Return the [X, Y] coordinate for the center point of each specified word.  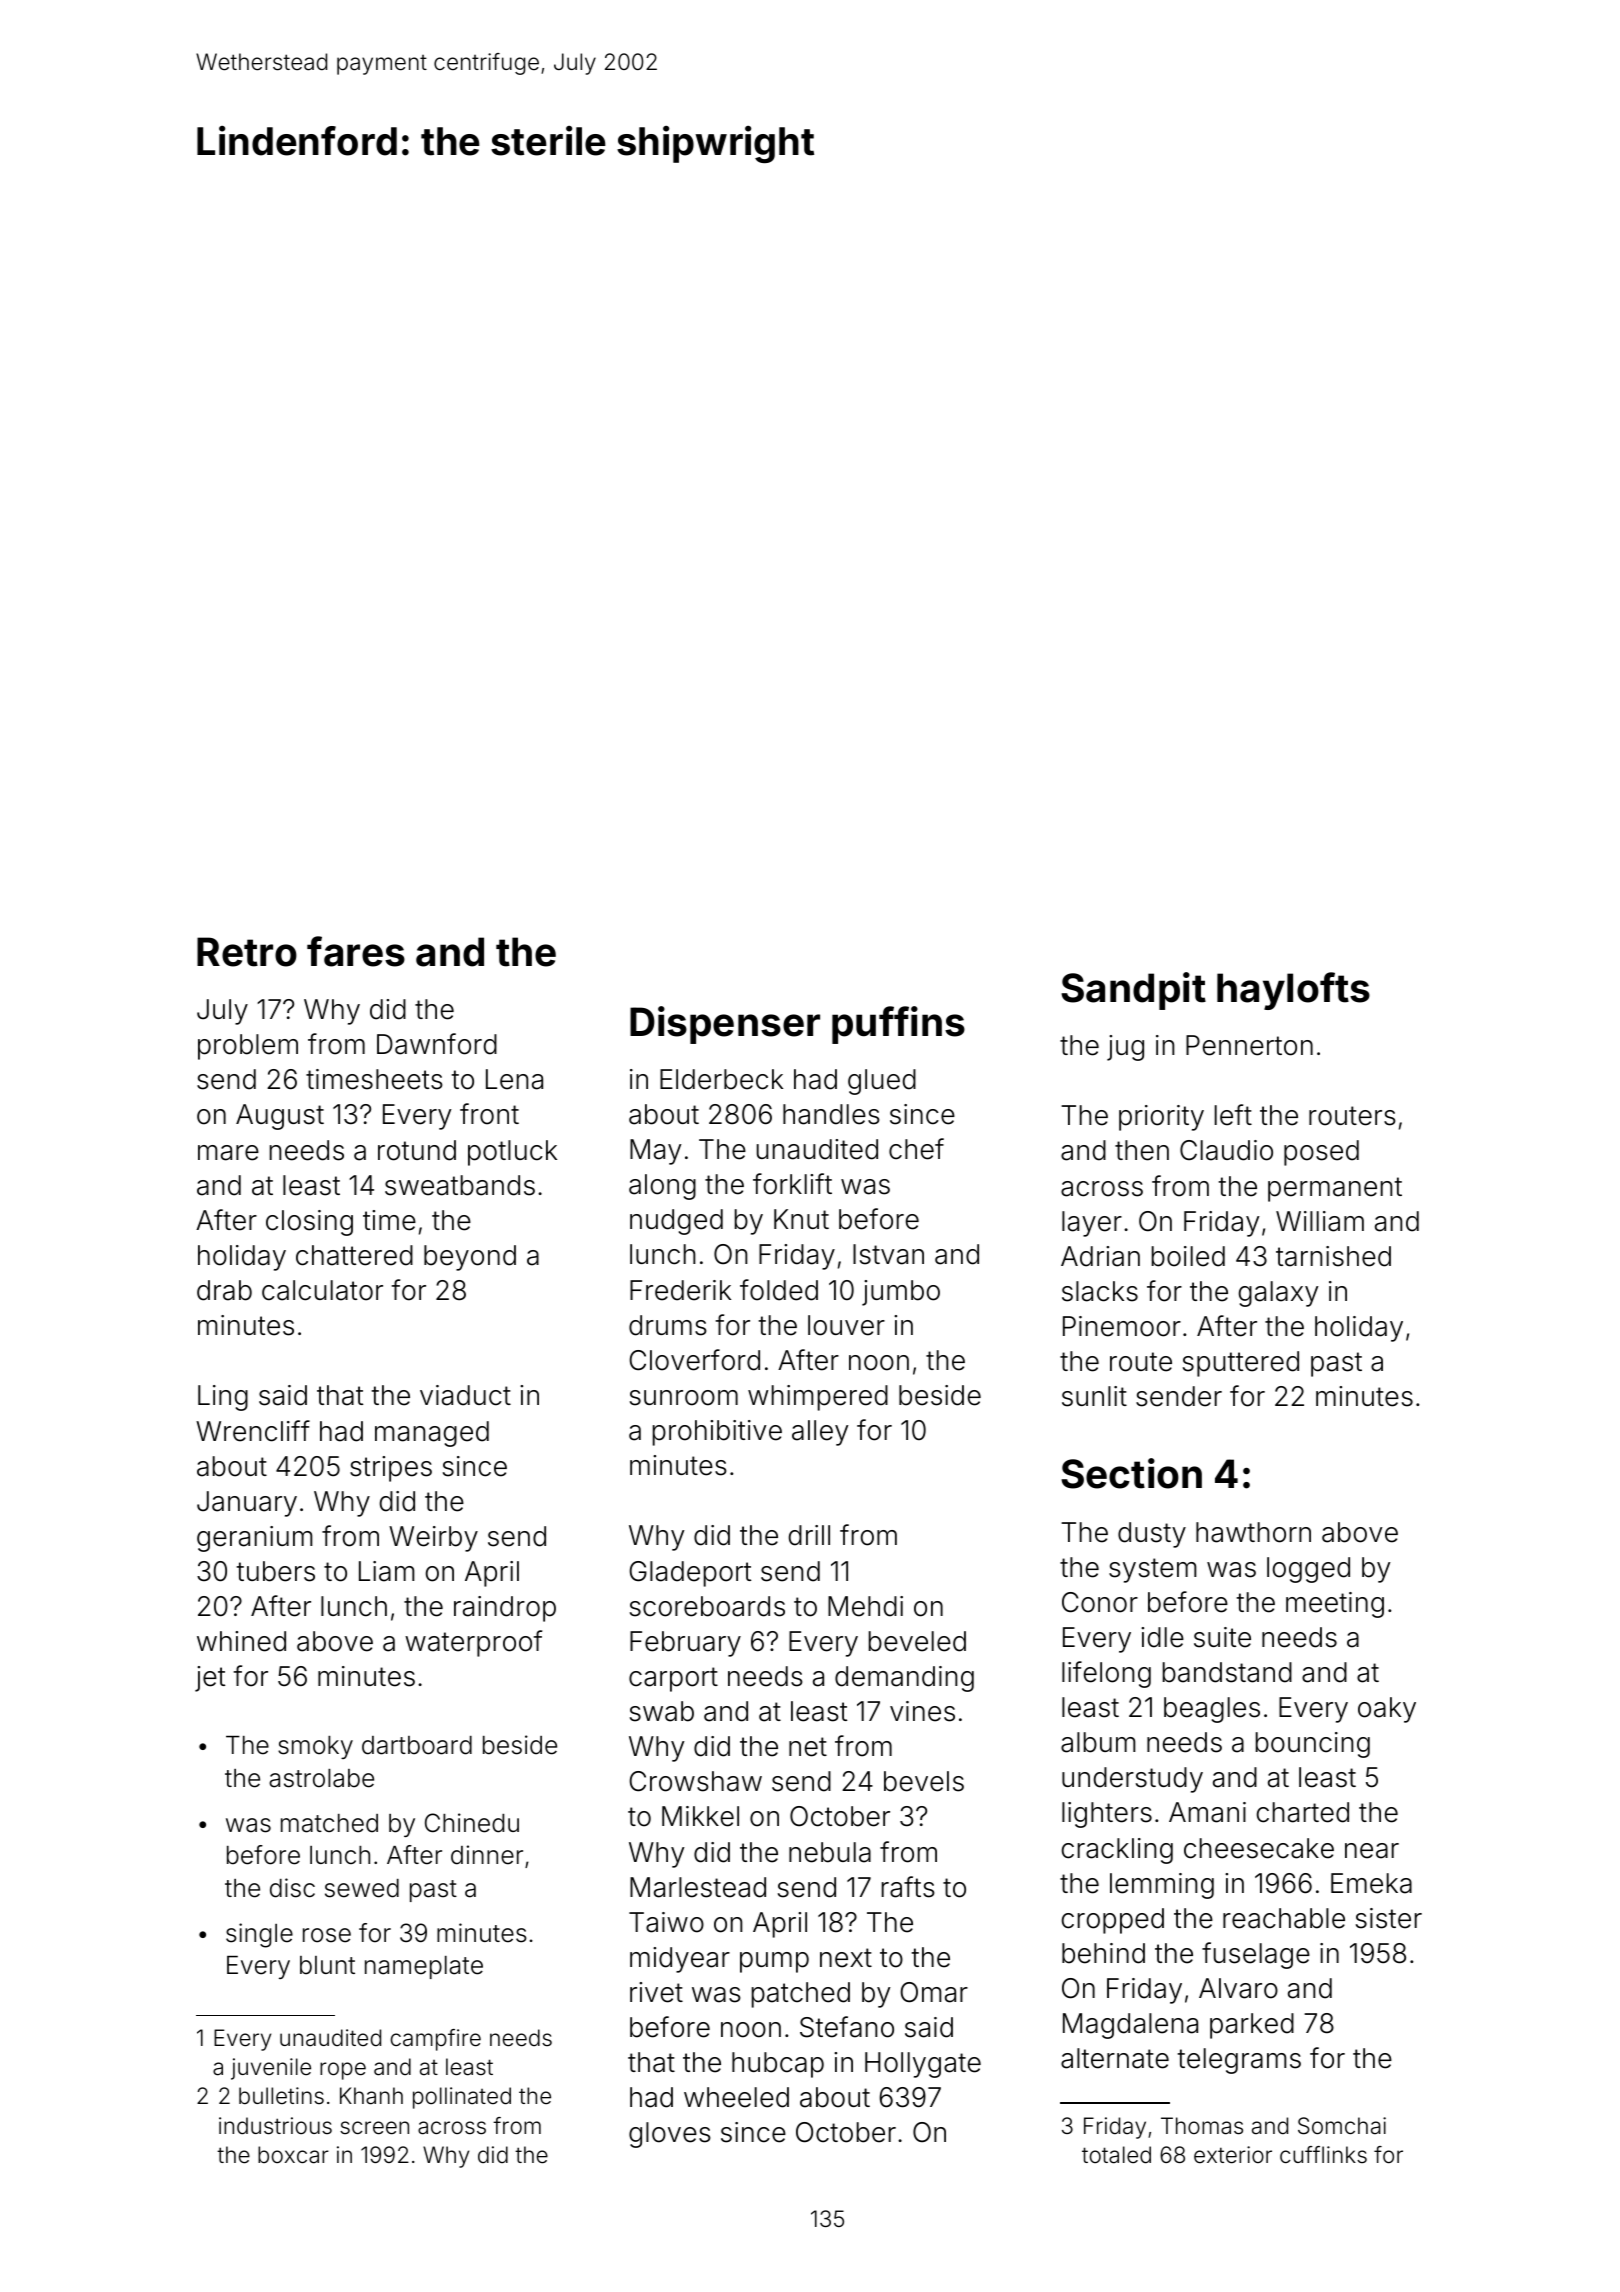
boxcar [293, 2155]
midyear [680, 1960]
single [259, 1935]
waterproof [473, 1643]
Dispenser [725, 1025]
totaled [1116, 2155]
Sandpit [1133, 991]
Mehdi [865, 1606]
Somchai [1342, 2126]
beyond [470, 1258]
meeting [1335, 1605]
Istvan [888, 1254]
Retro [247, 952]
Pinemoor [1122, 1326]
